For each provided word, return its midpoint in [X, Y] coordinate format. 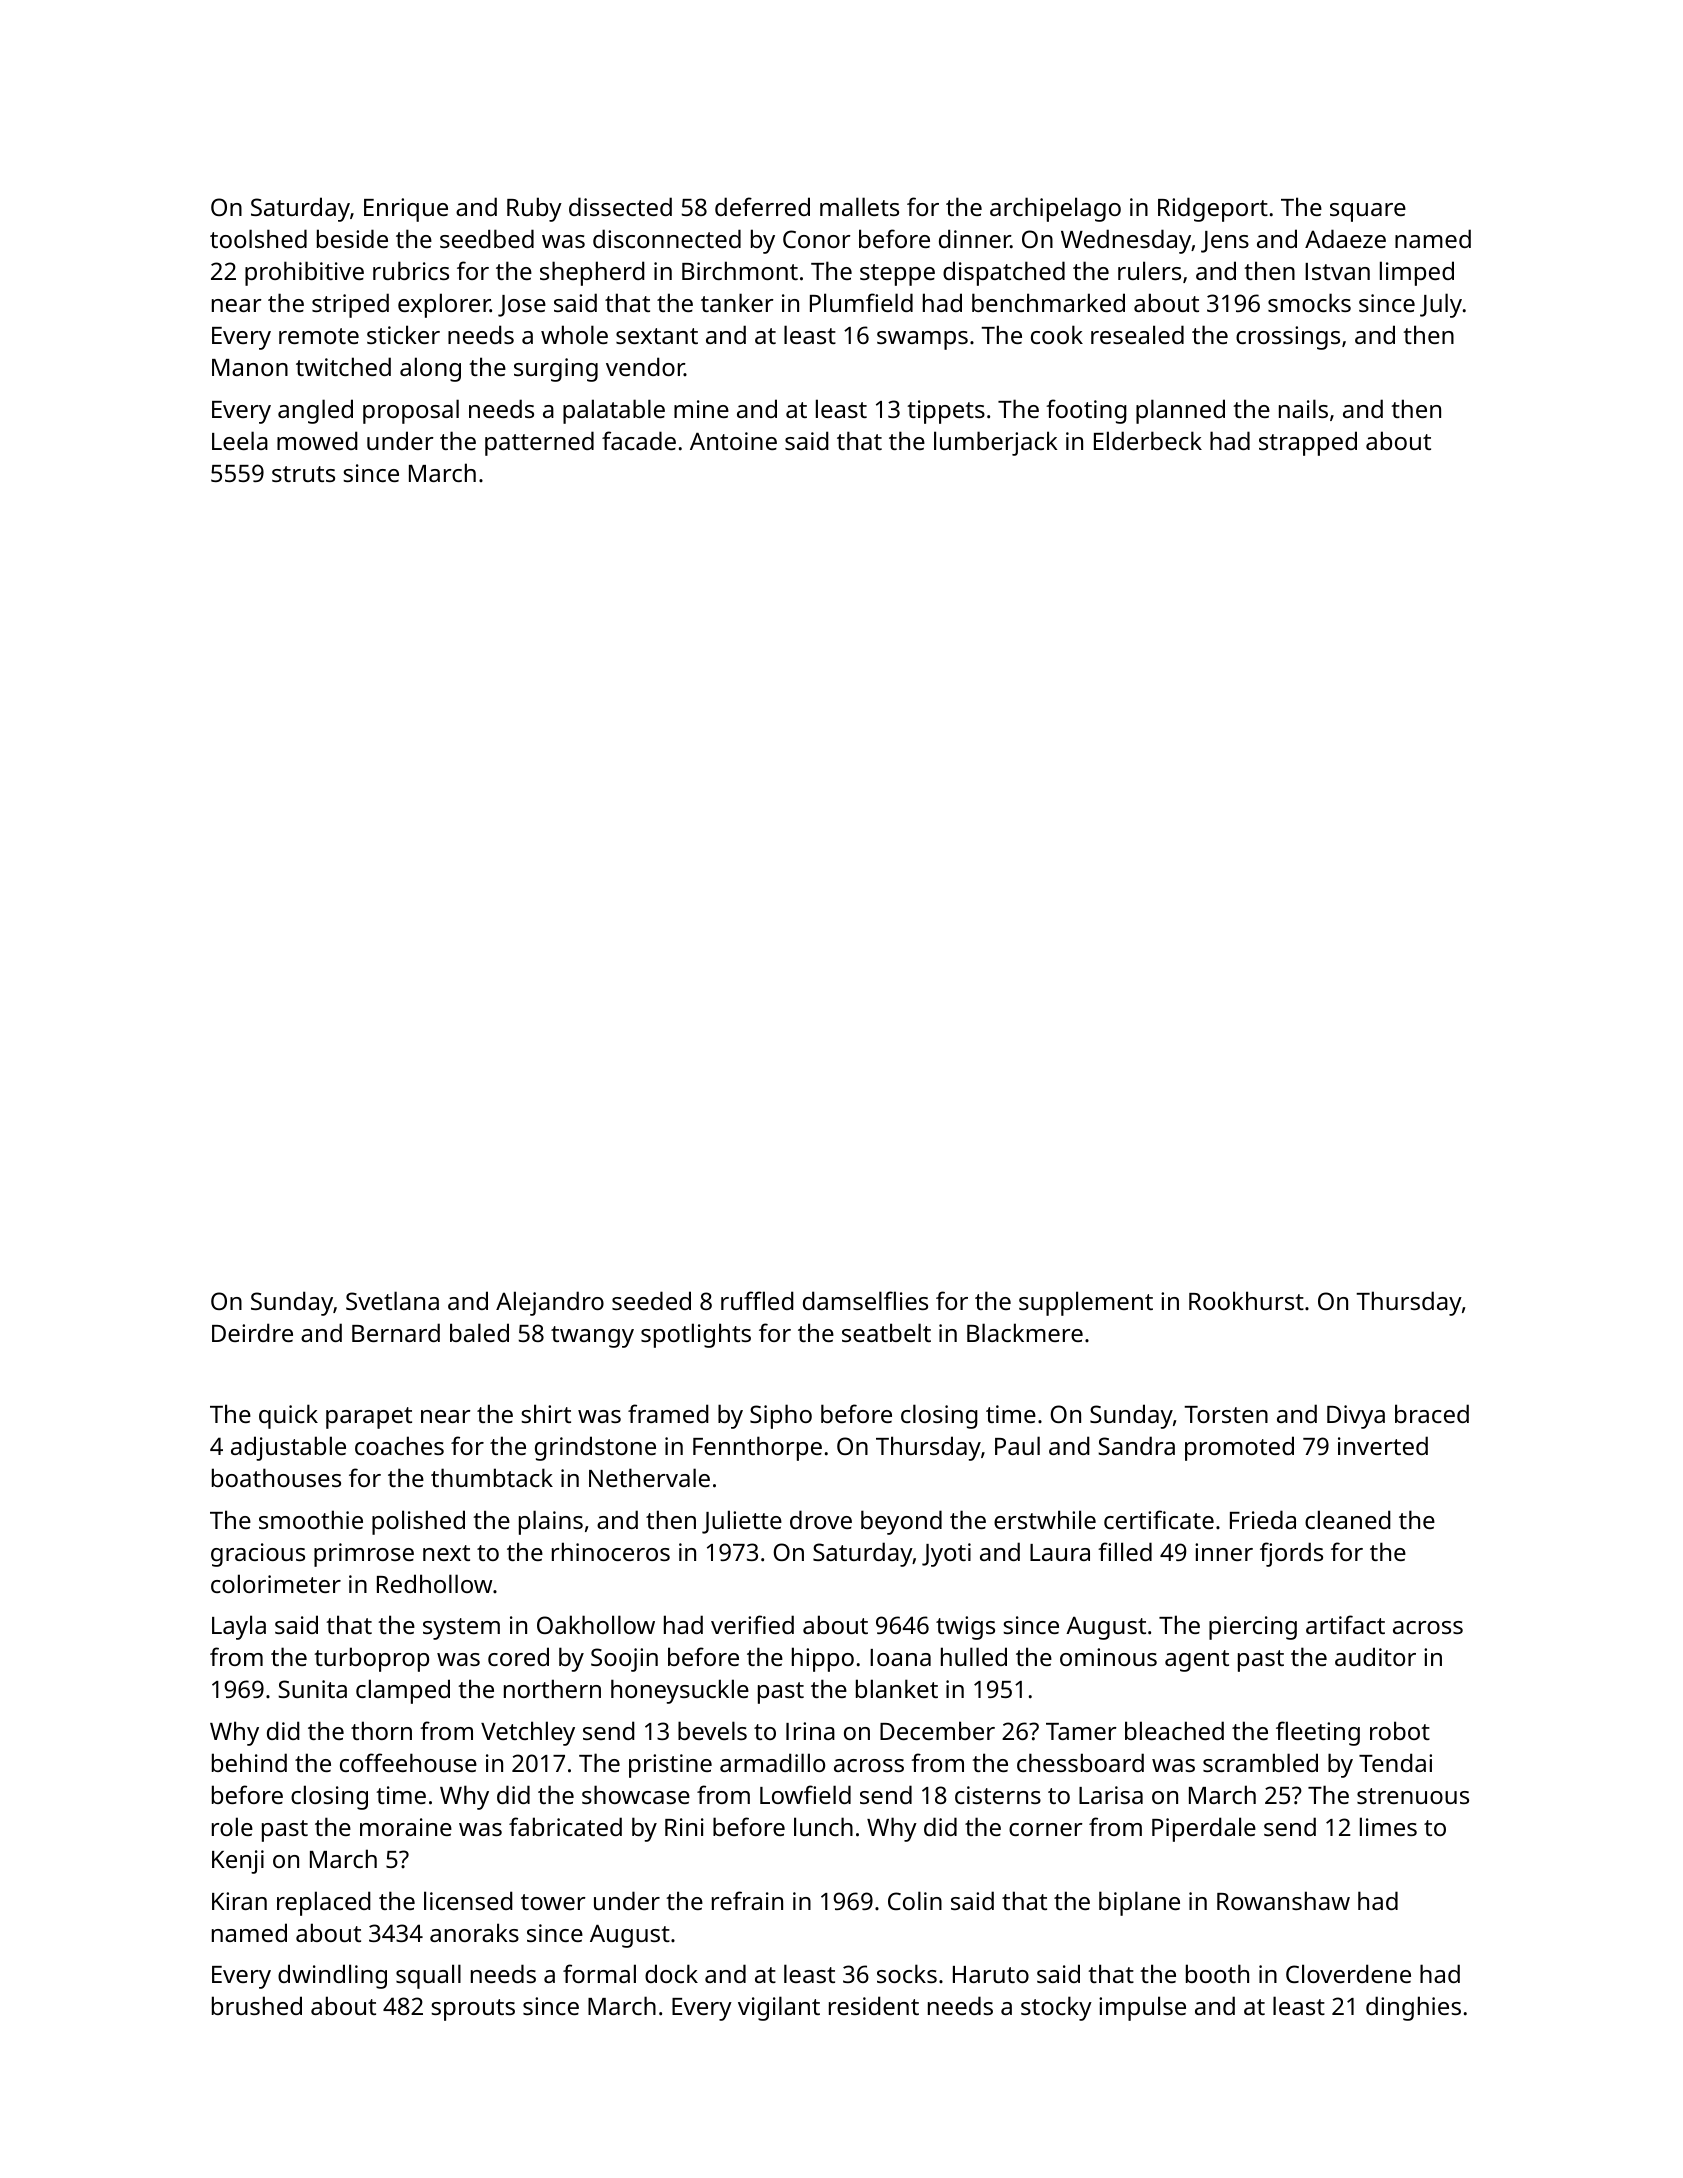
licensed [468, 1900]
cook [1057, 334]
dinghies [1413, 2008]
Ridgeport [1213, 209]
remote [319, 336]
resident [874, 2005]
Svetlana [392, 1300]
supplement [1086, 1303]
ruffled [757, 1300]
